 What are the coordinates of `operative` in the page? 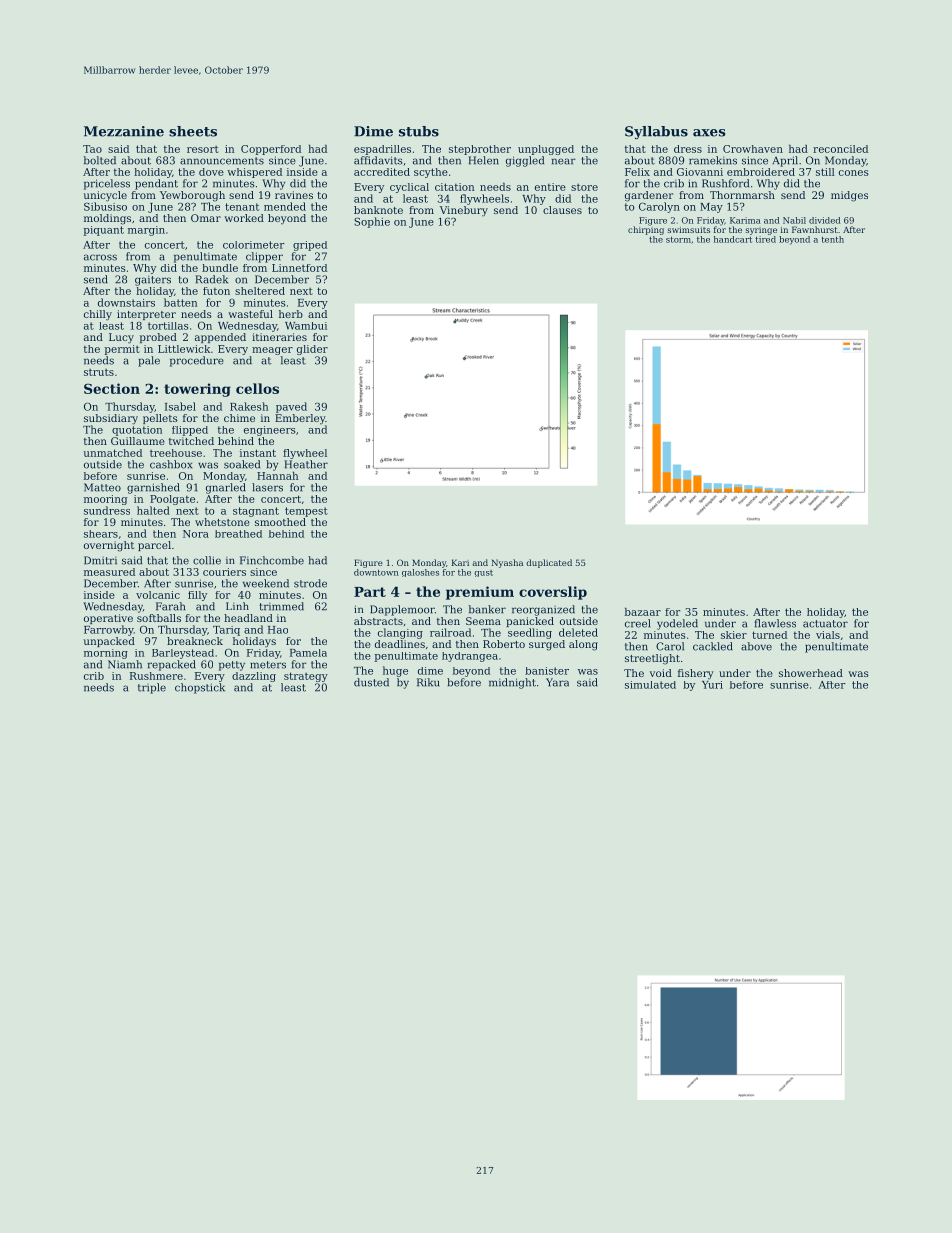 It's located at (108, 619).
